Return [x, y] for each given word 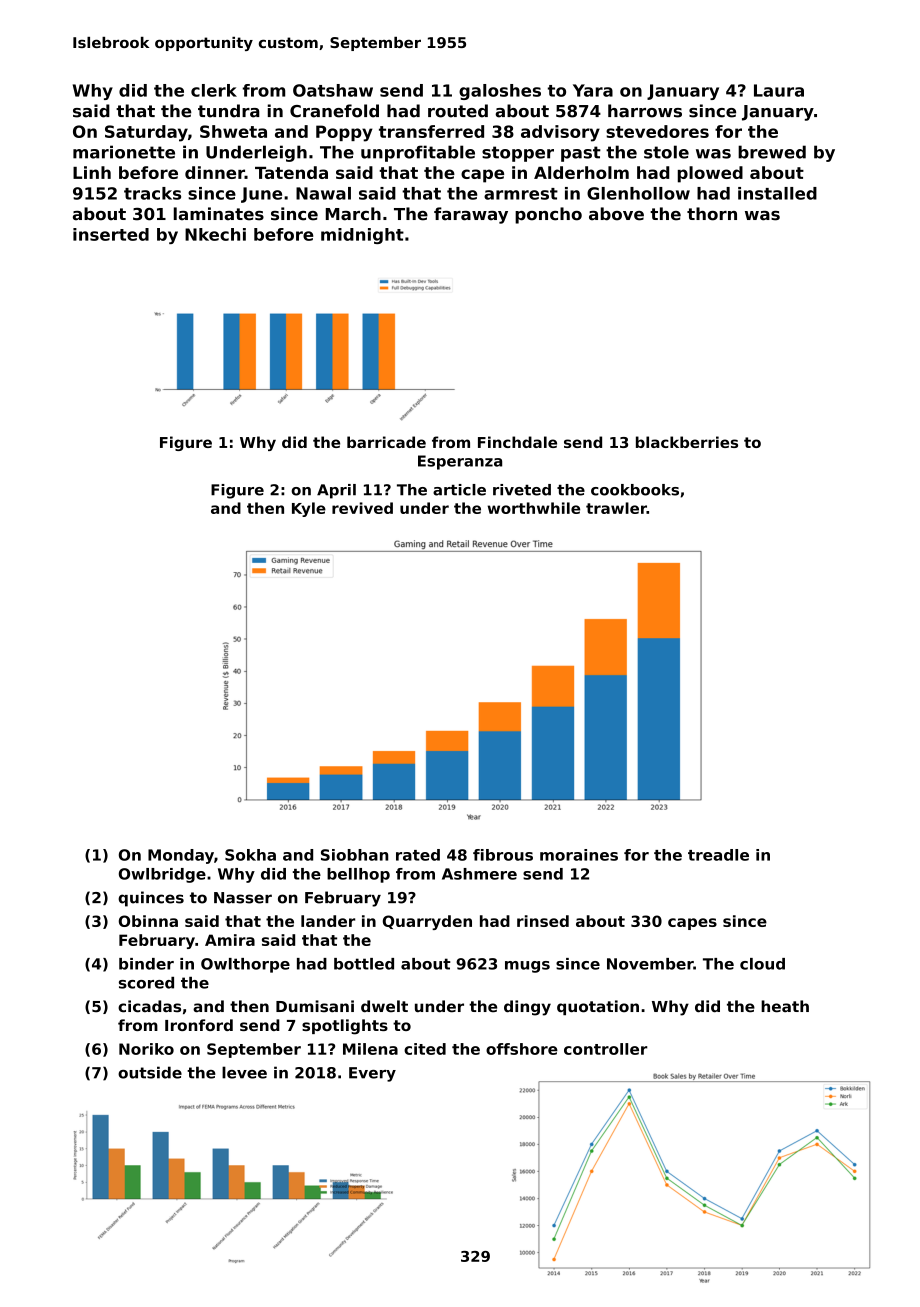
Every [372, 1074]
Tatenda [291, 172]
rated [418, 855]
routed [458, 111]
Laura [779, 90]
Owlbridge [162, 875]
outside [150, 1072]
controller [606, 1049]
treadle [718, 855]
